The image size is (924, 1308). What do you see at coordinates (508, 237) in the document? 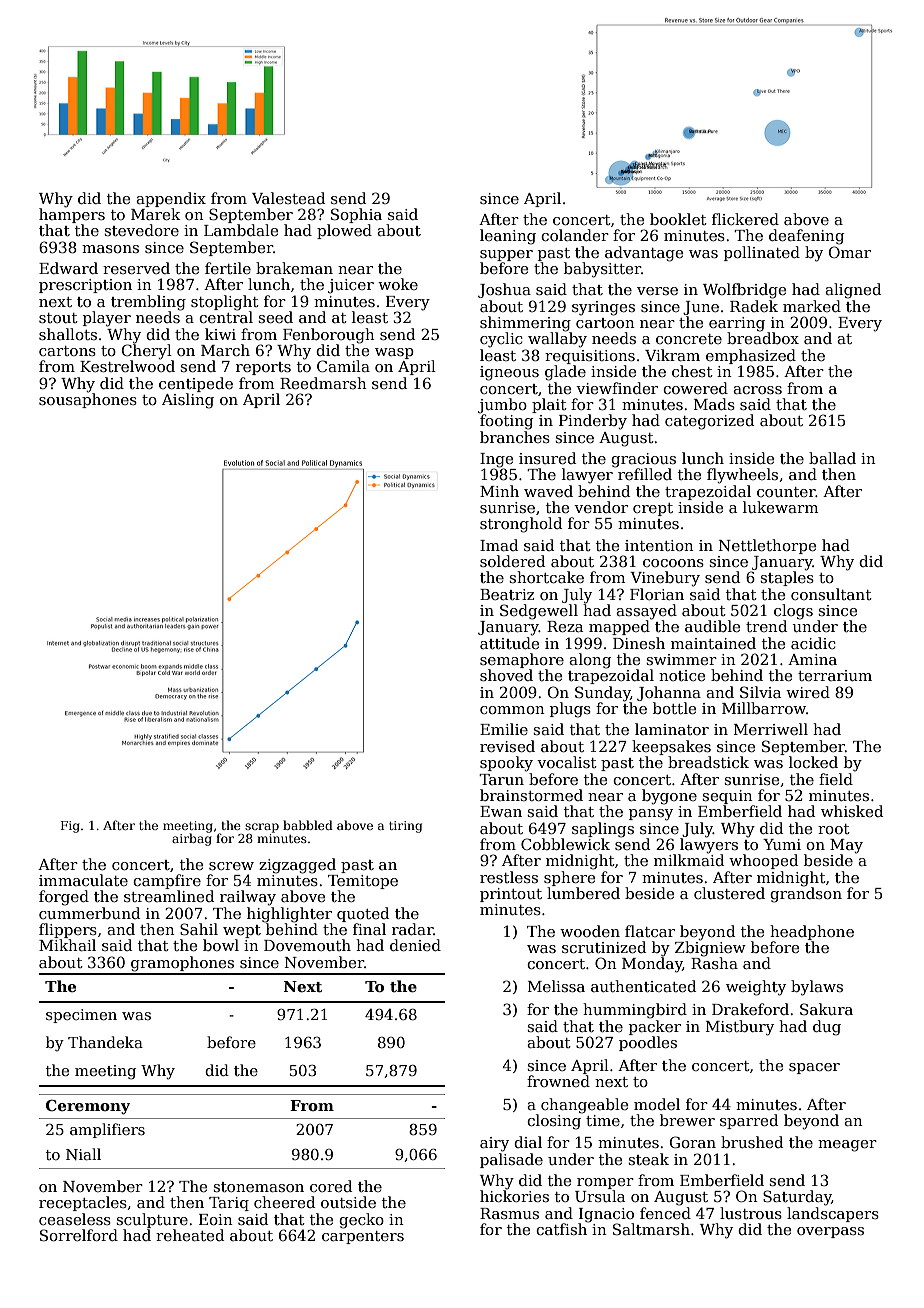
I see `leaning` at bounding box center [508, 237].
